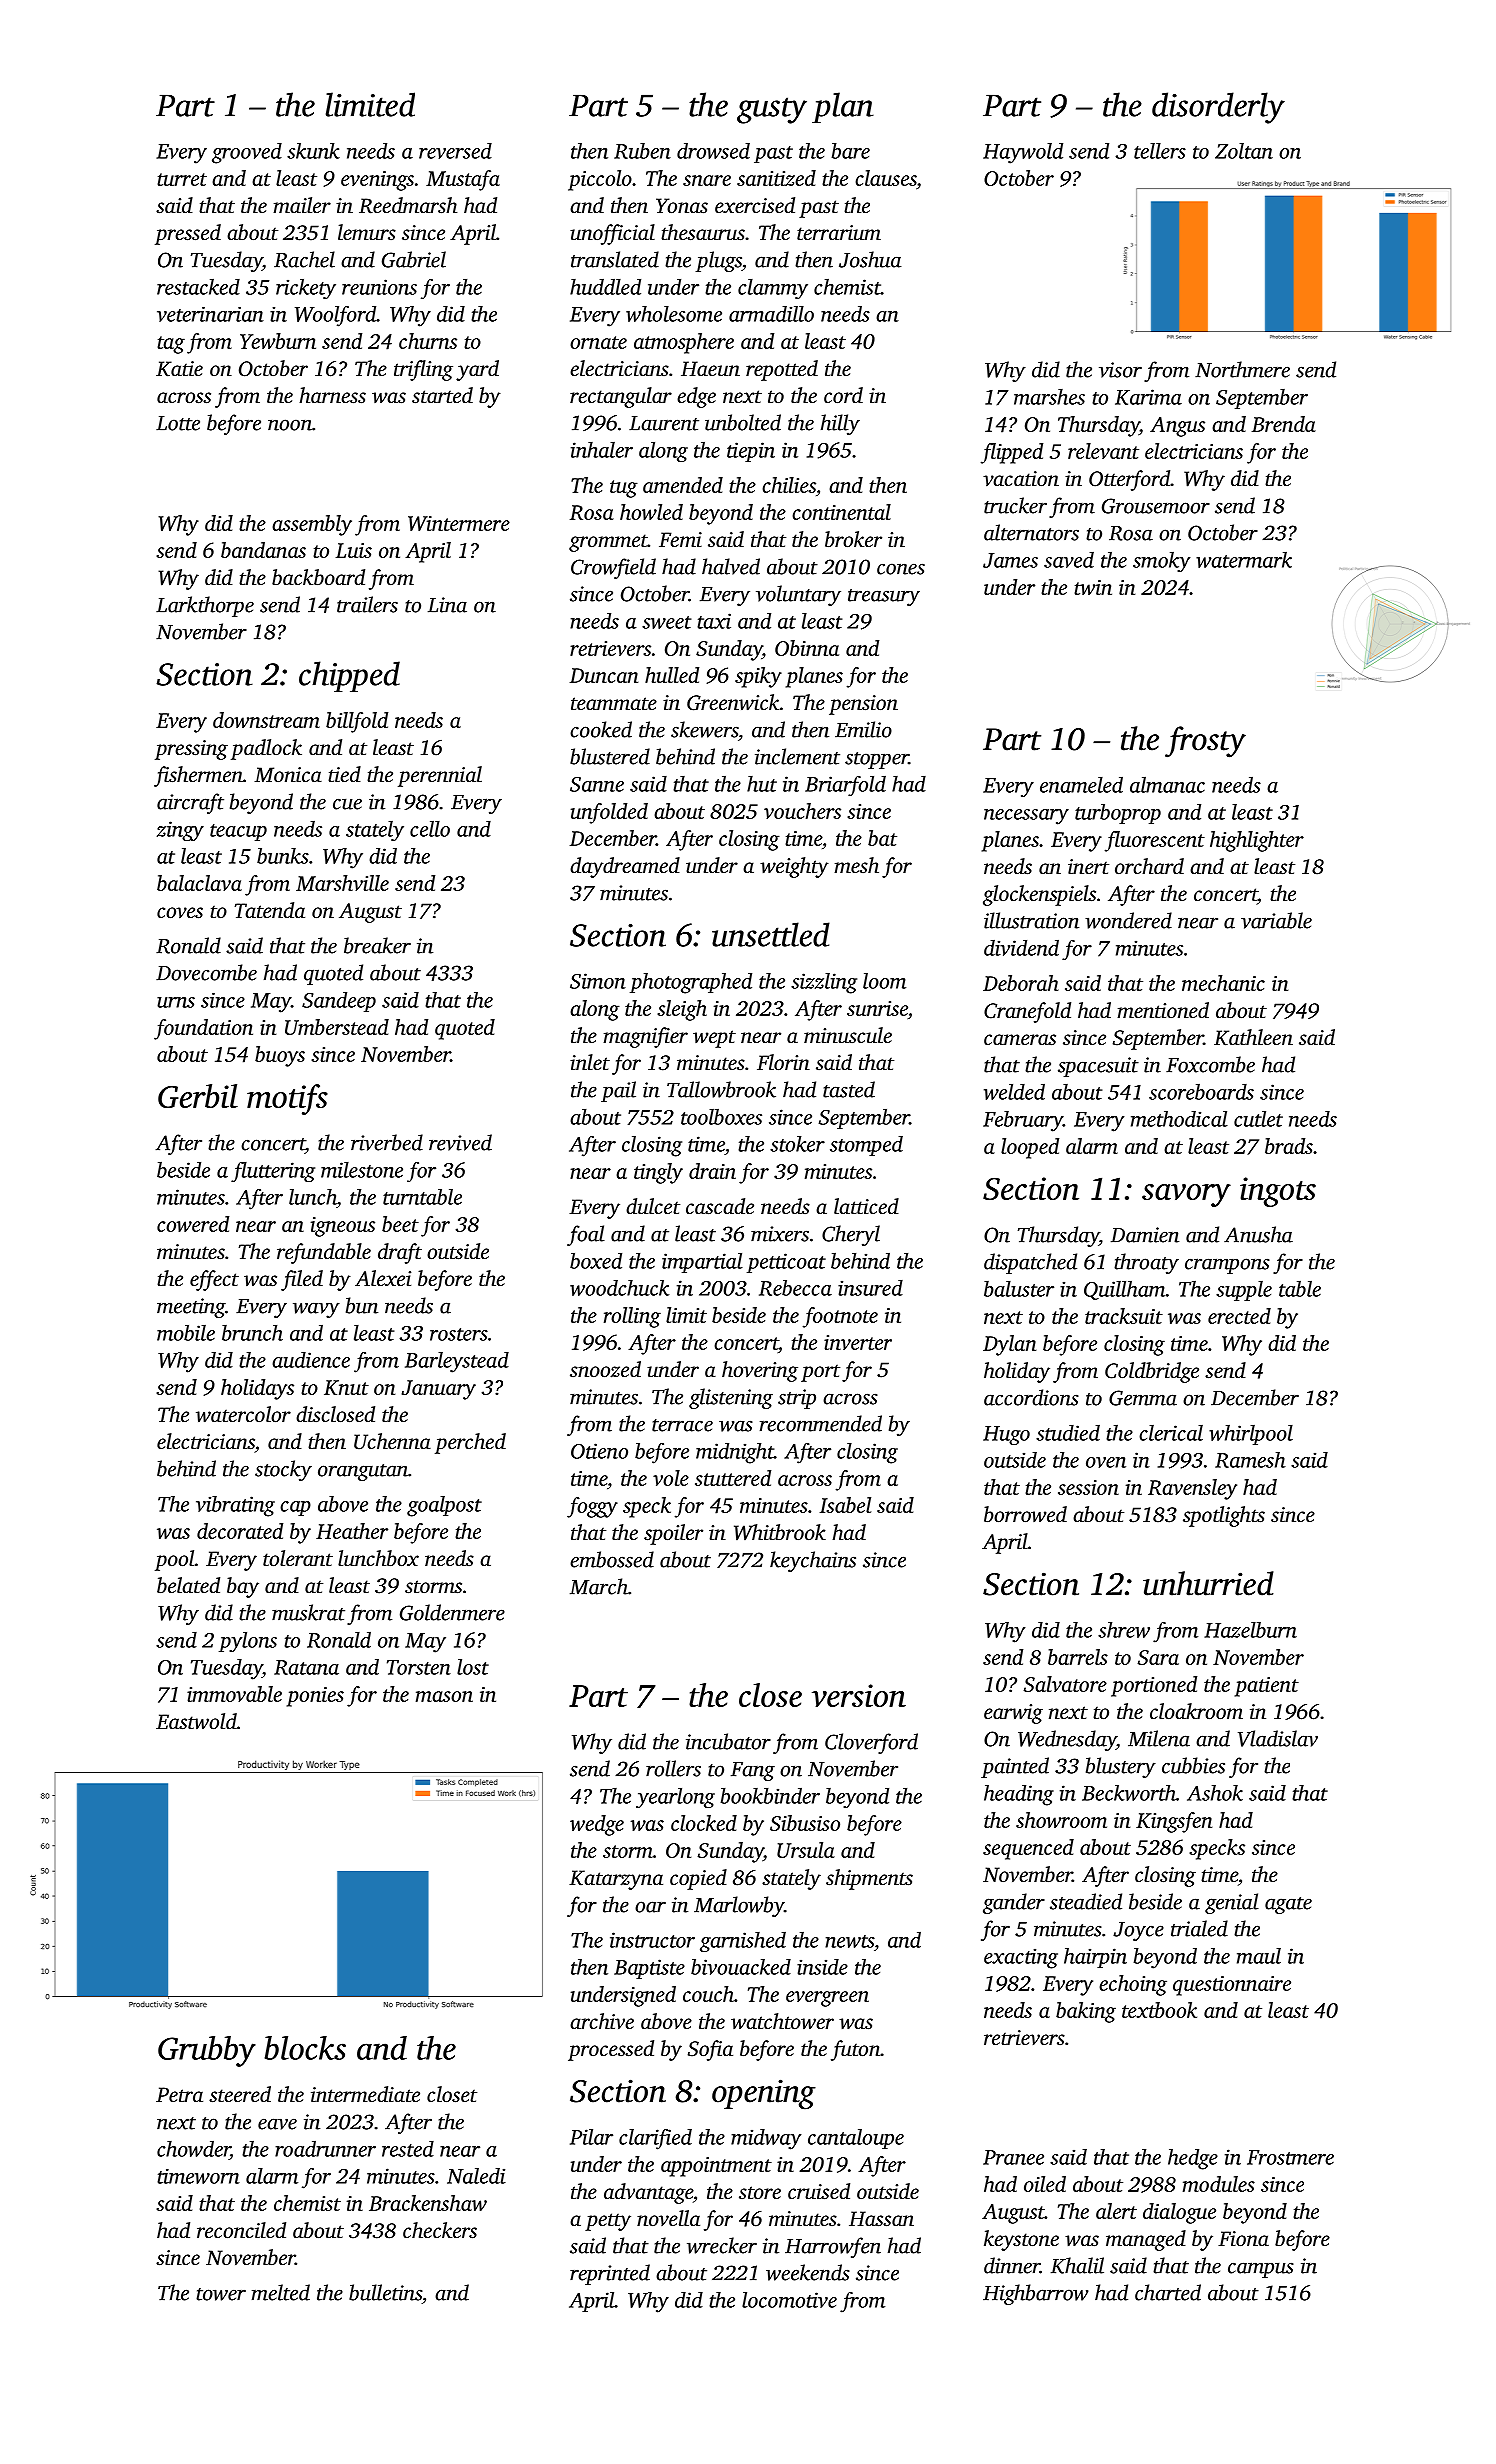  Describe the element at coordinates (1129, 1793) in the image. I see `Beckworth` at that location.
